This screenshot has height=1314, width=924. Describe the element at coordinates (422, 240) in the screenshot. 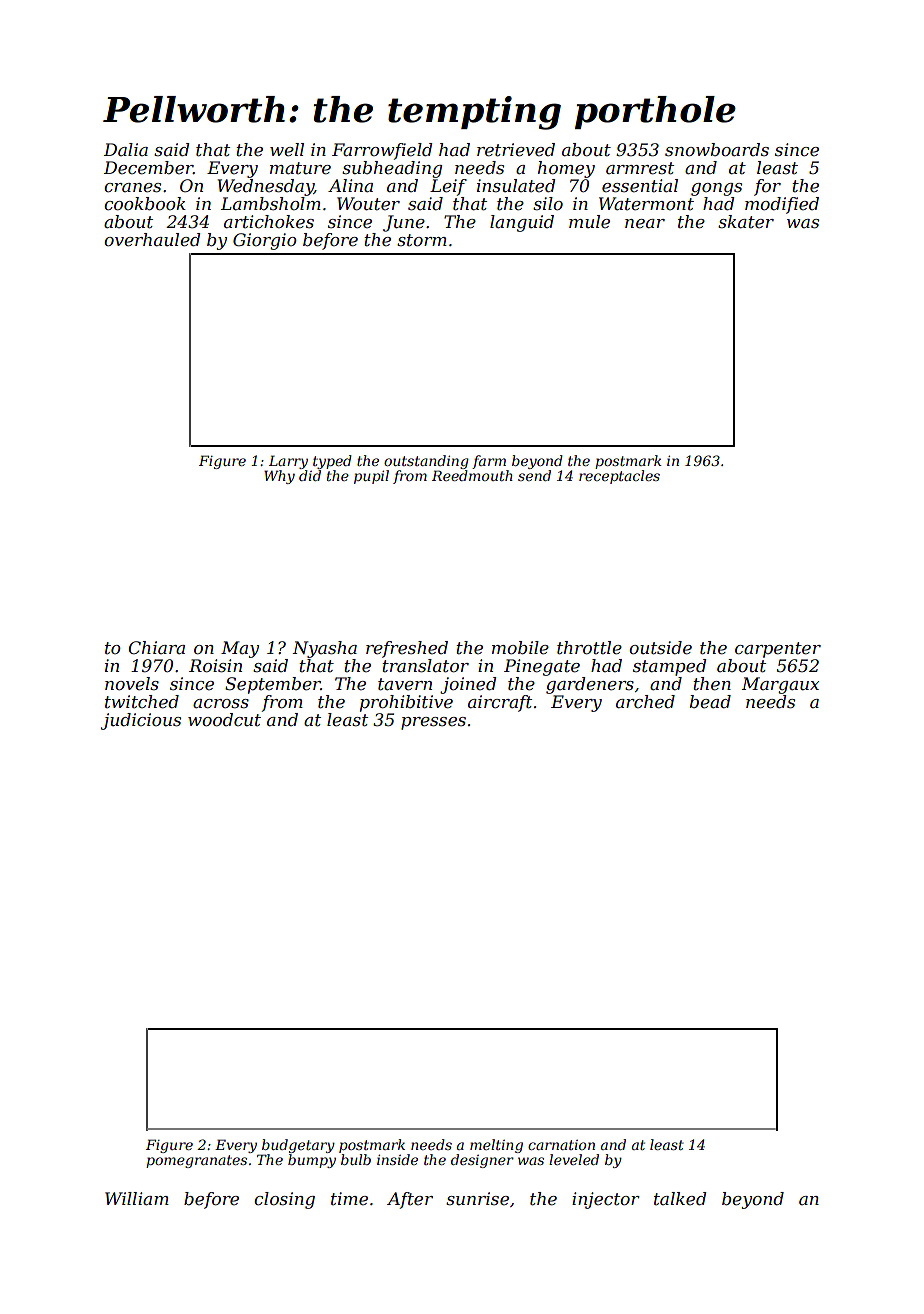

I see `storm` at that location.
